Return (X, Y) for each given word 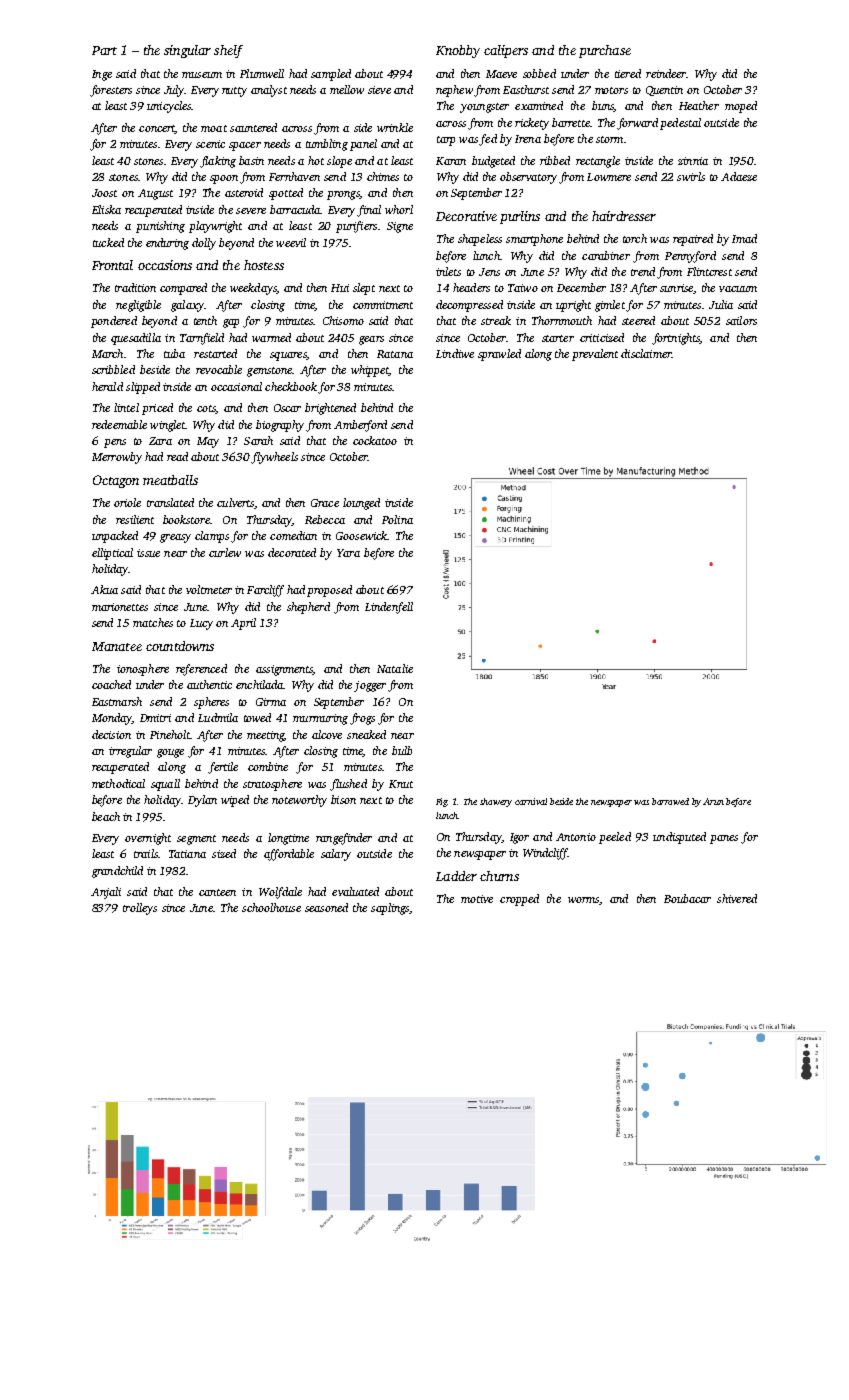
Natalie (395, 668)
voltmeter (209, 589)
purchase (605, 51)
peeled (615, 838)
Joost (104, 193)
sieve (379, 90)
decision (111, 734)
